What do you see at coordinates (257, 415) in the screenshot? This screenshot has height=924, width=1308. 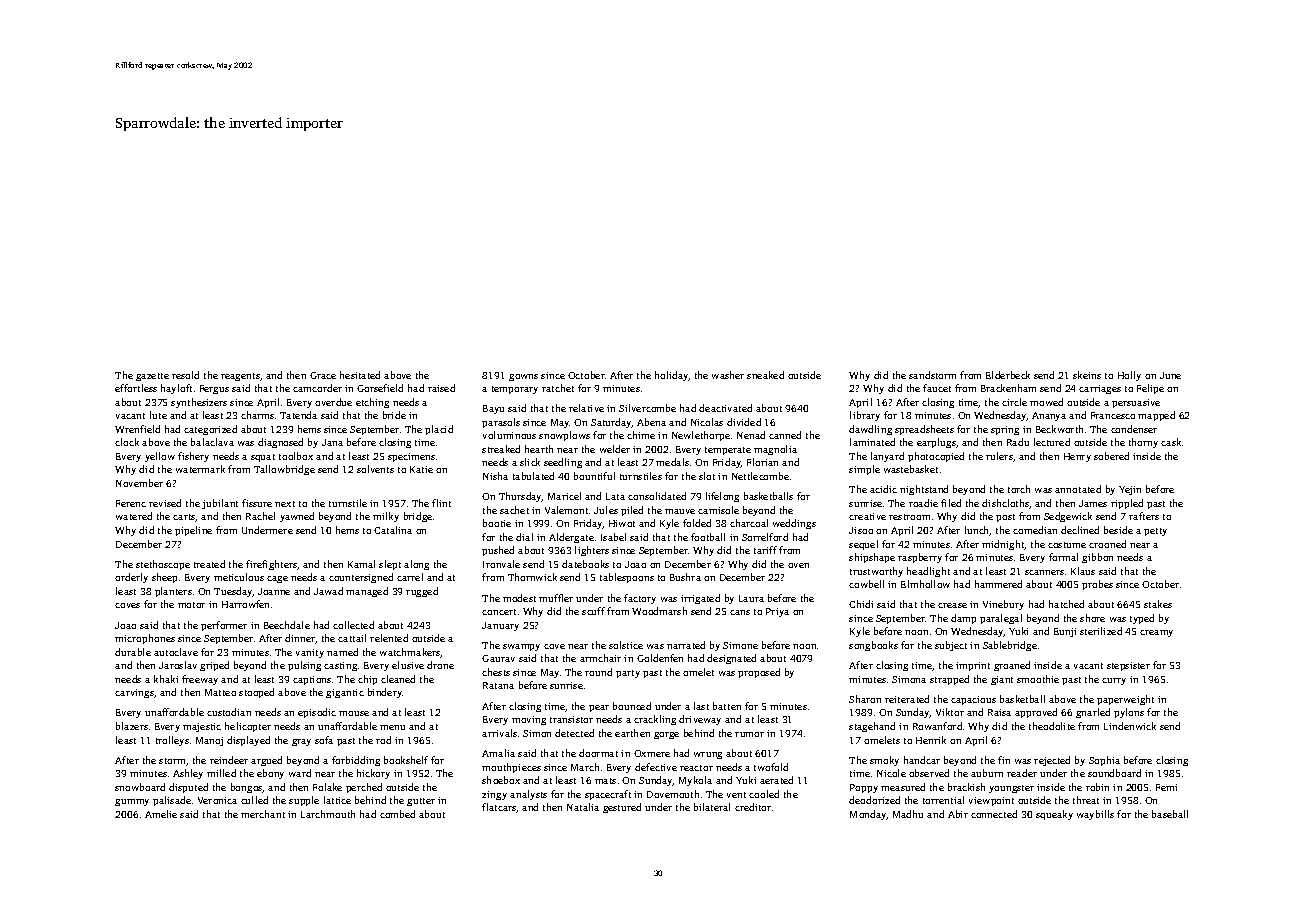 I see `charms` at bounding box center [257, 415].
